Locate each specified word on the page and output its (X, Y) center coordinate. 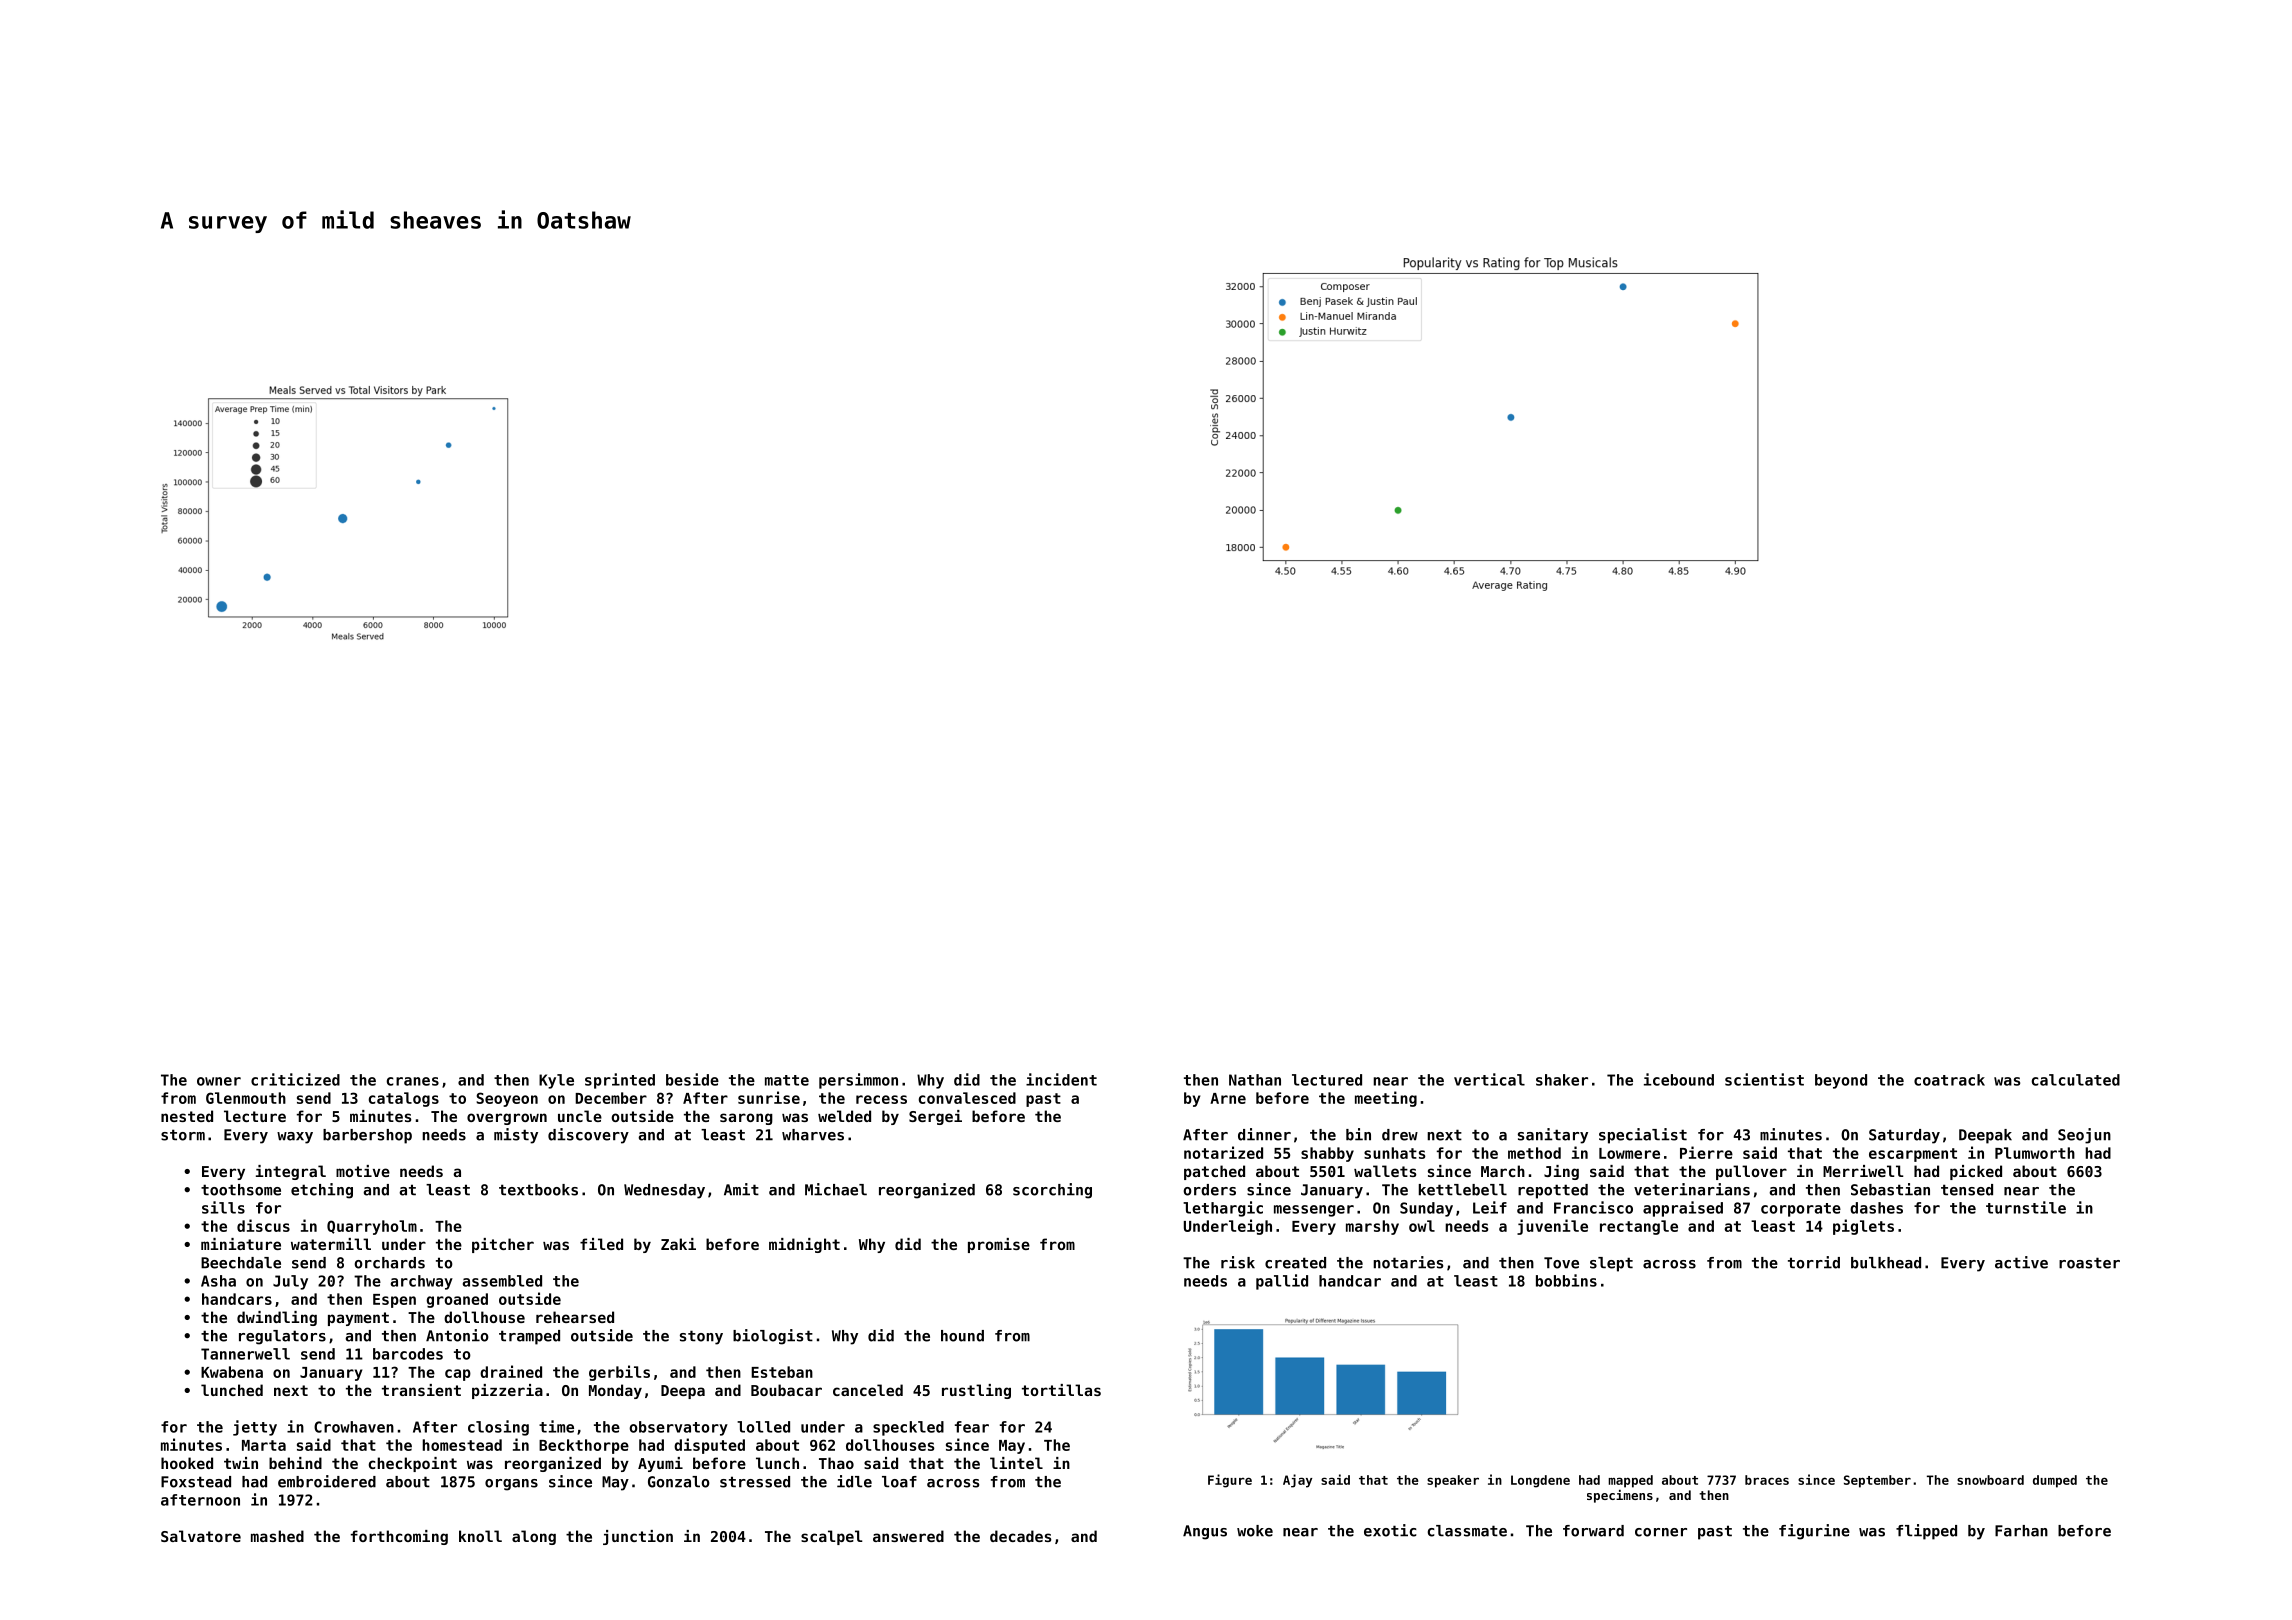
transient (421, 1390)
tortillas (1061, 1390)
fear (972, 1427)
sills (223, 1207)
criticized (295, 1079)
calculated (2076, 1080)
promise (999, 1245)
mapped (1630, 1481)
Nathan (1255, 1080)
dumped (2055, 1481)
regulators (282, 1337)
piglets (1863, 1227)
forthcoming (399, 1537)
